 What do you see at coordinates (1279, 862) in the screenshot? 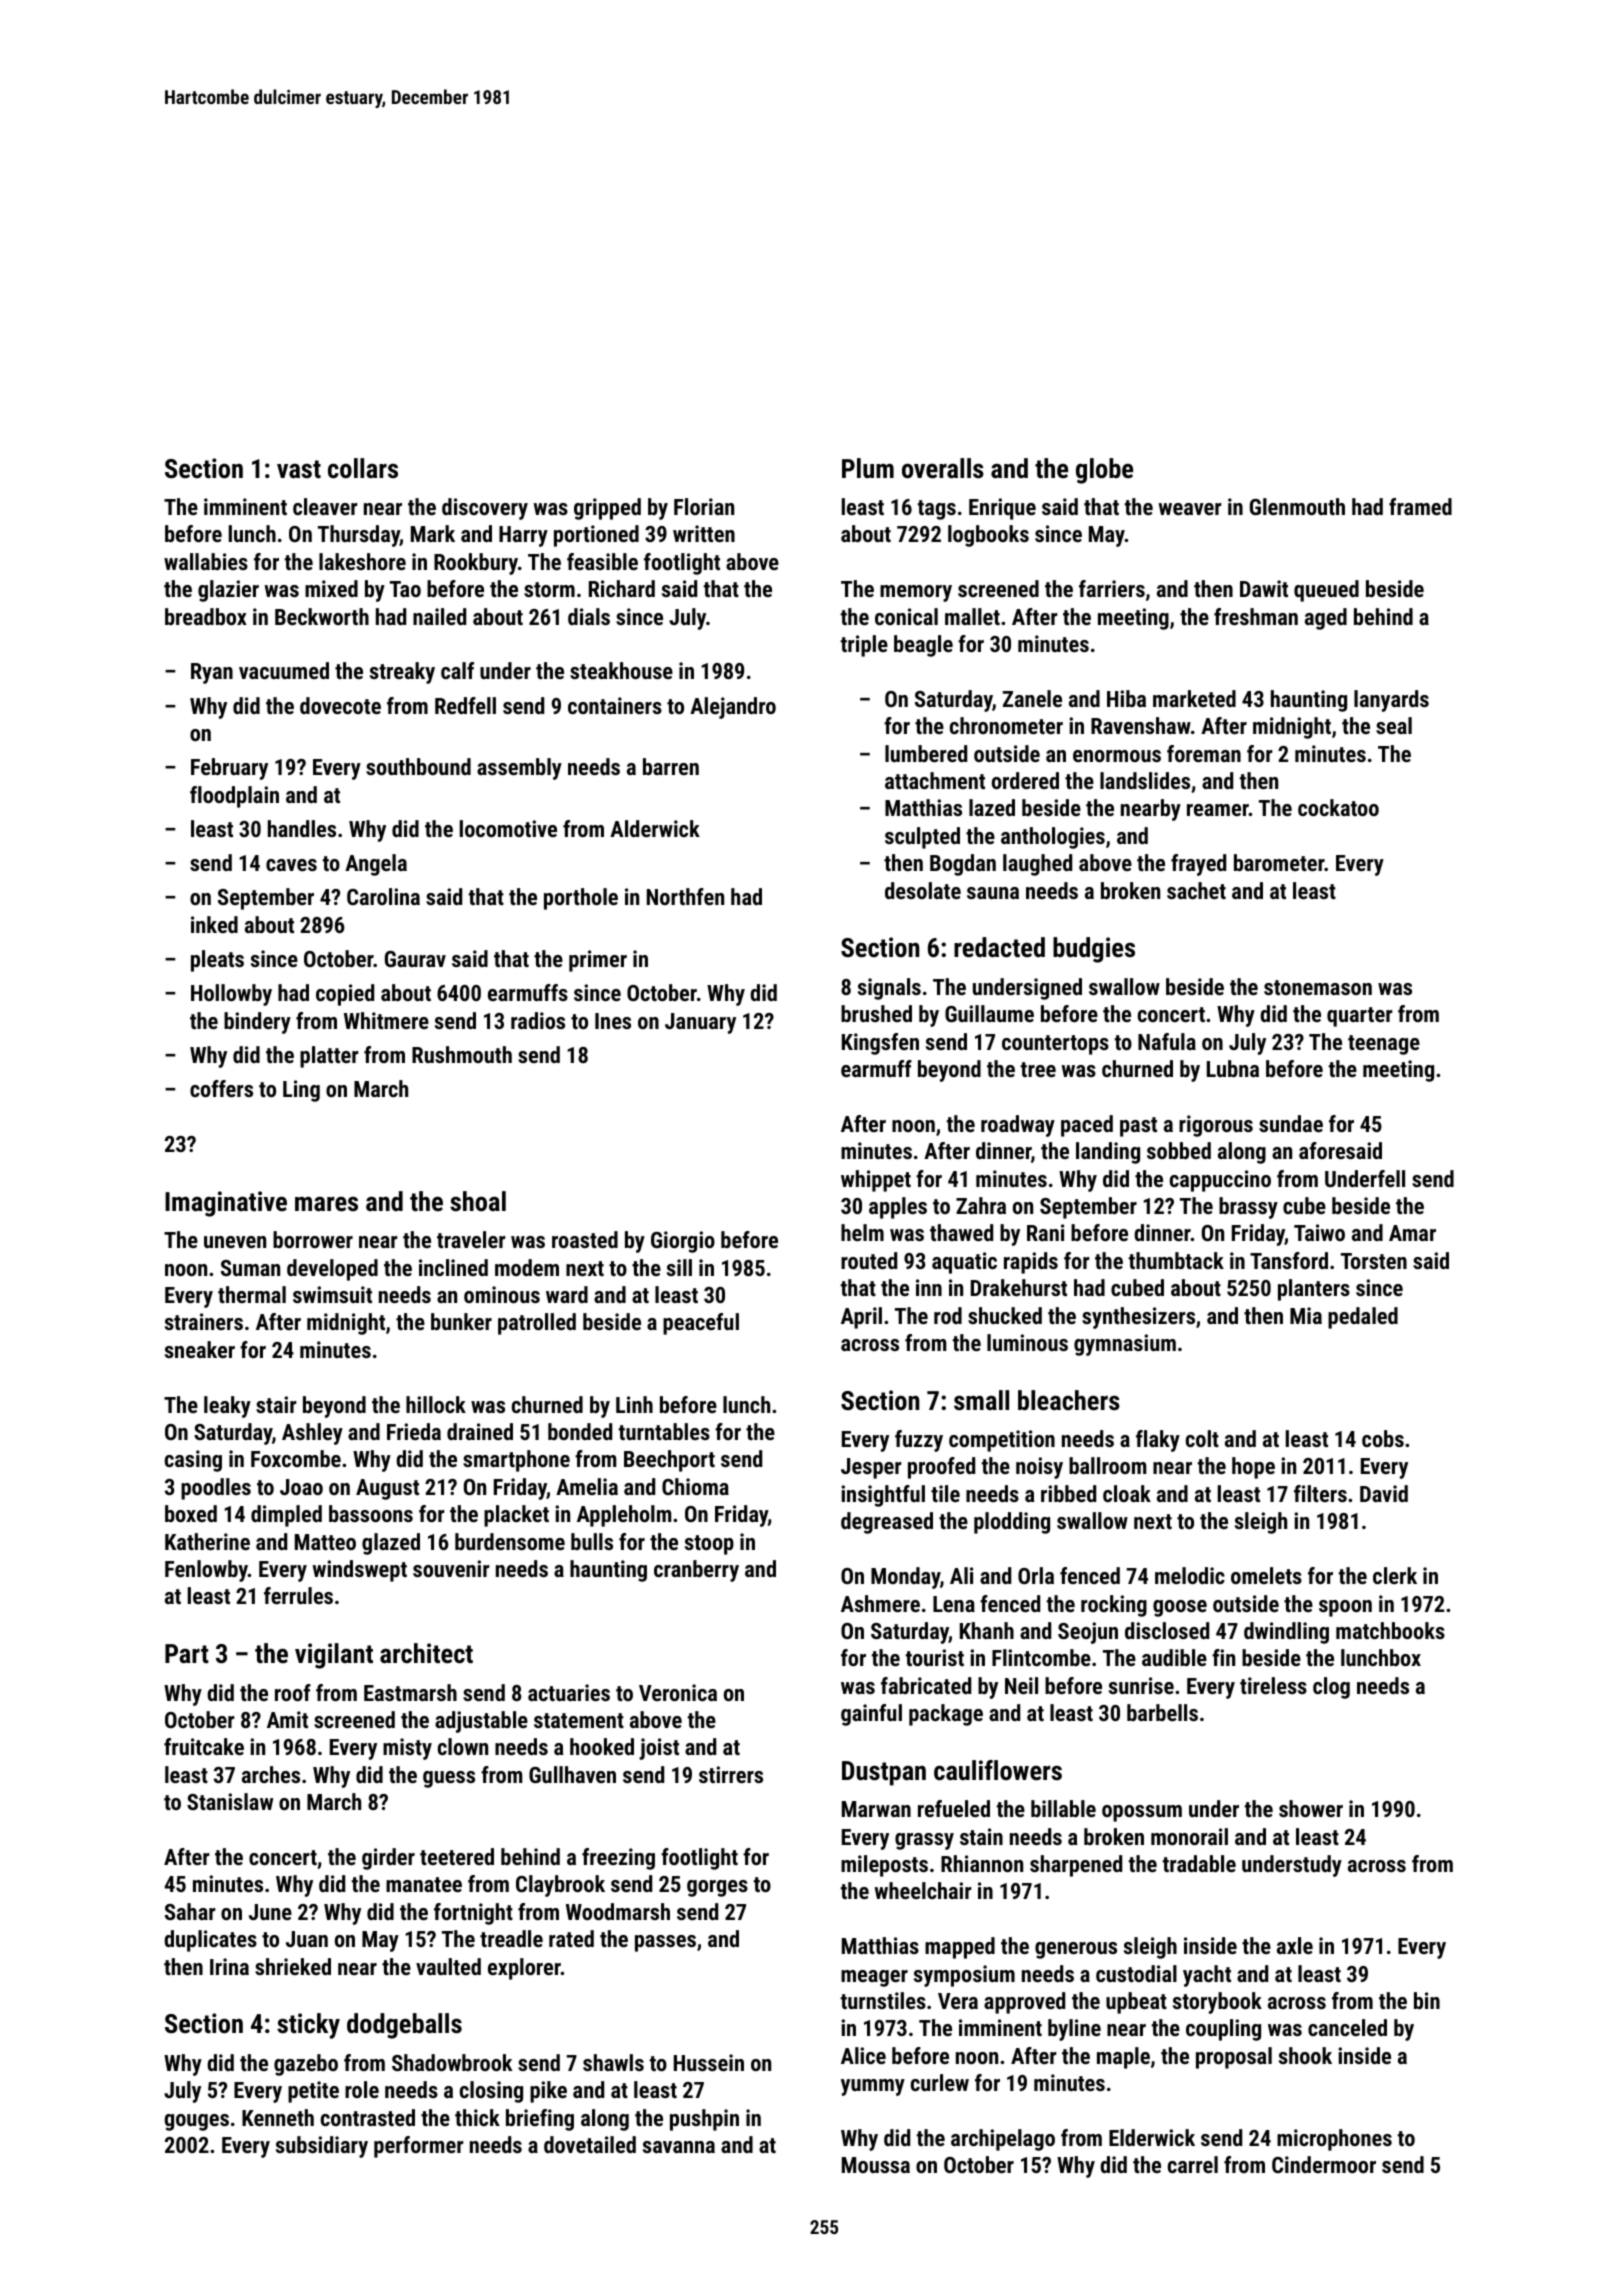
I see `barometer` at bounding box center [1279, 862].
